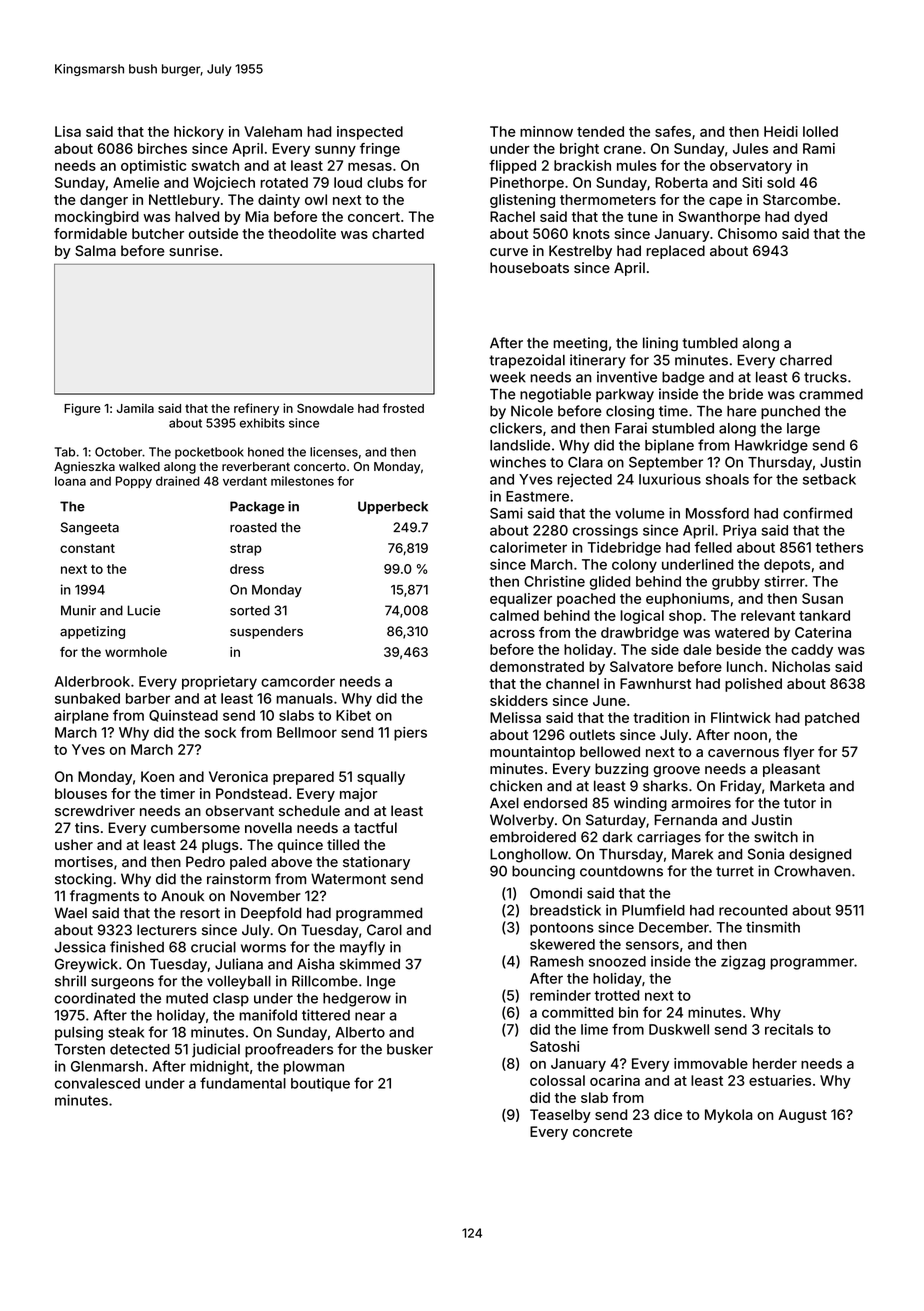  Describe the element at coordinates (546, 131) in the image. I see `minnow` at that location.
